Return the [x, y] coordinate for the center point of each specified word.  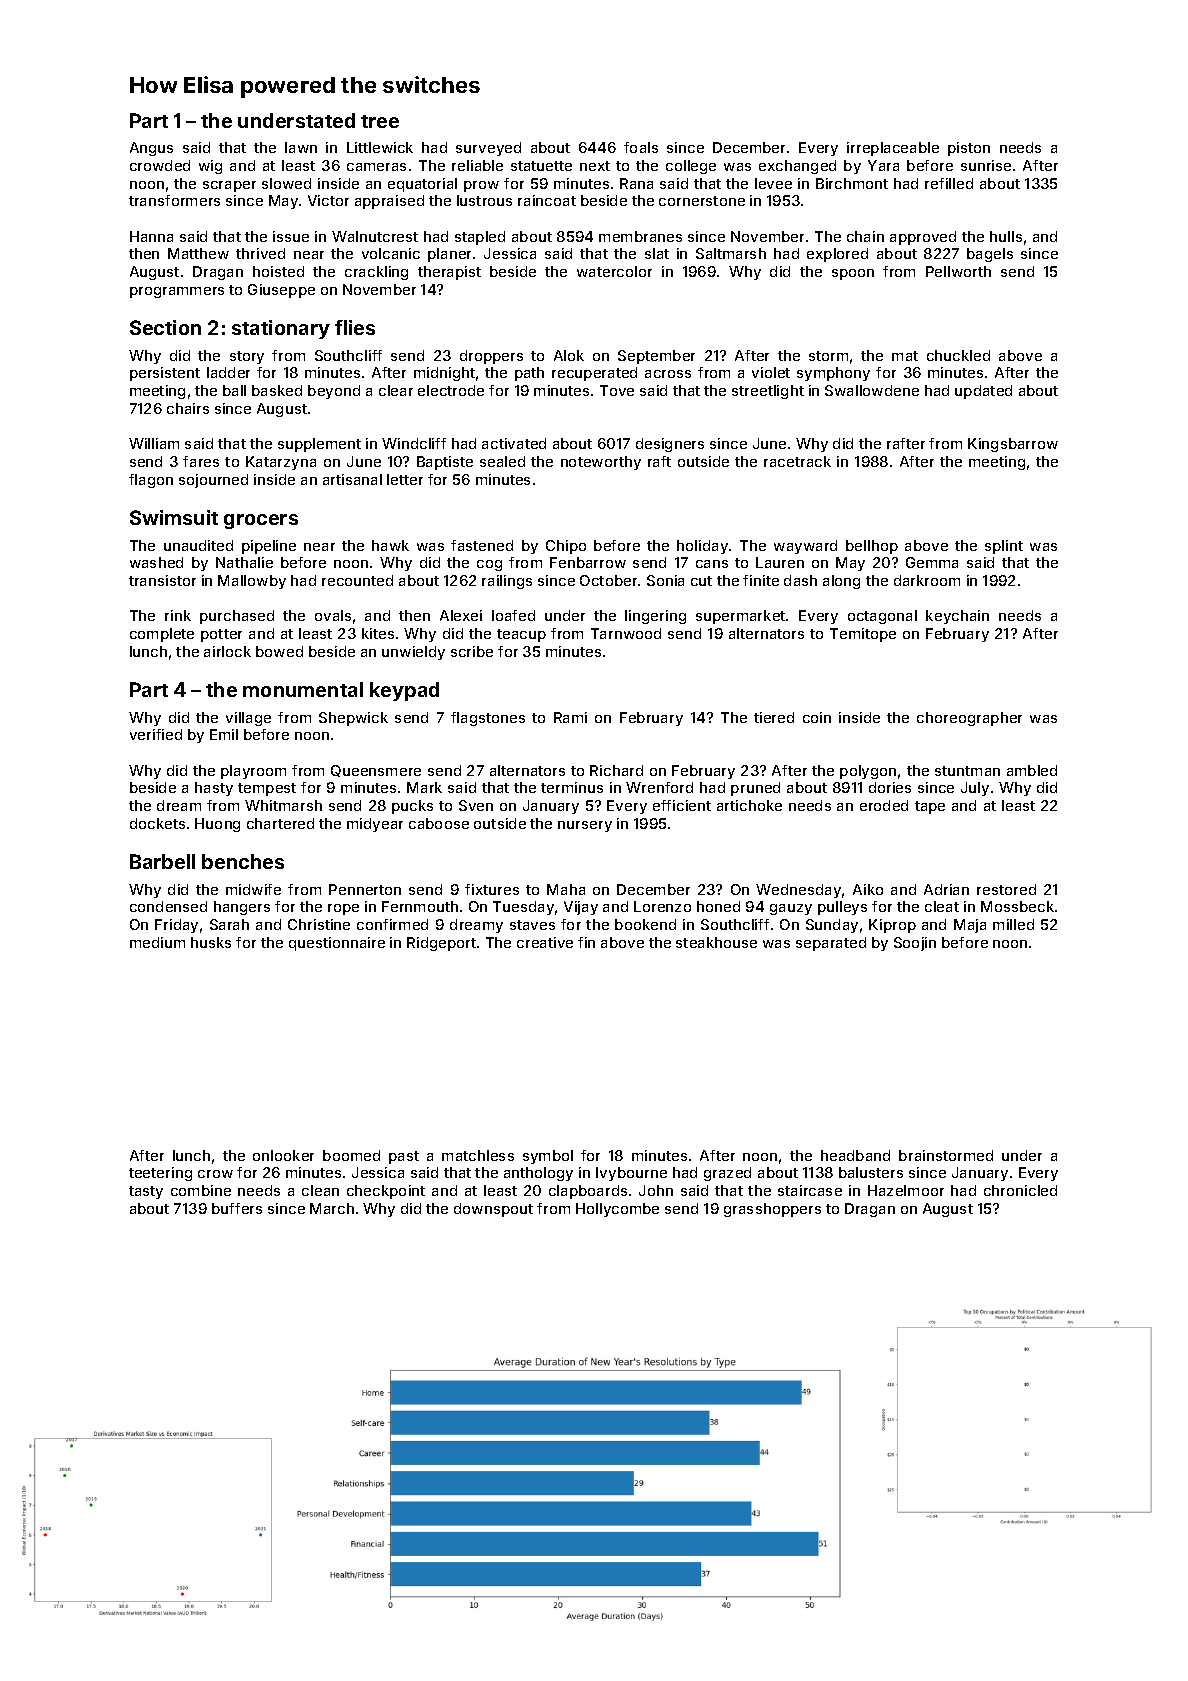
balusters [871, 1172]
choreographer [969, 719]
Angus [151, 149]
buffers [237, 1208]
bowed [279, 651]
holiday [702, 547]
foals [641, 147]
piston [969, 149]
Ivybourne [631, 1174]
